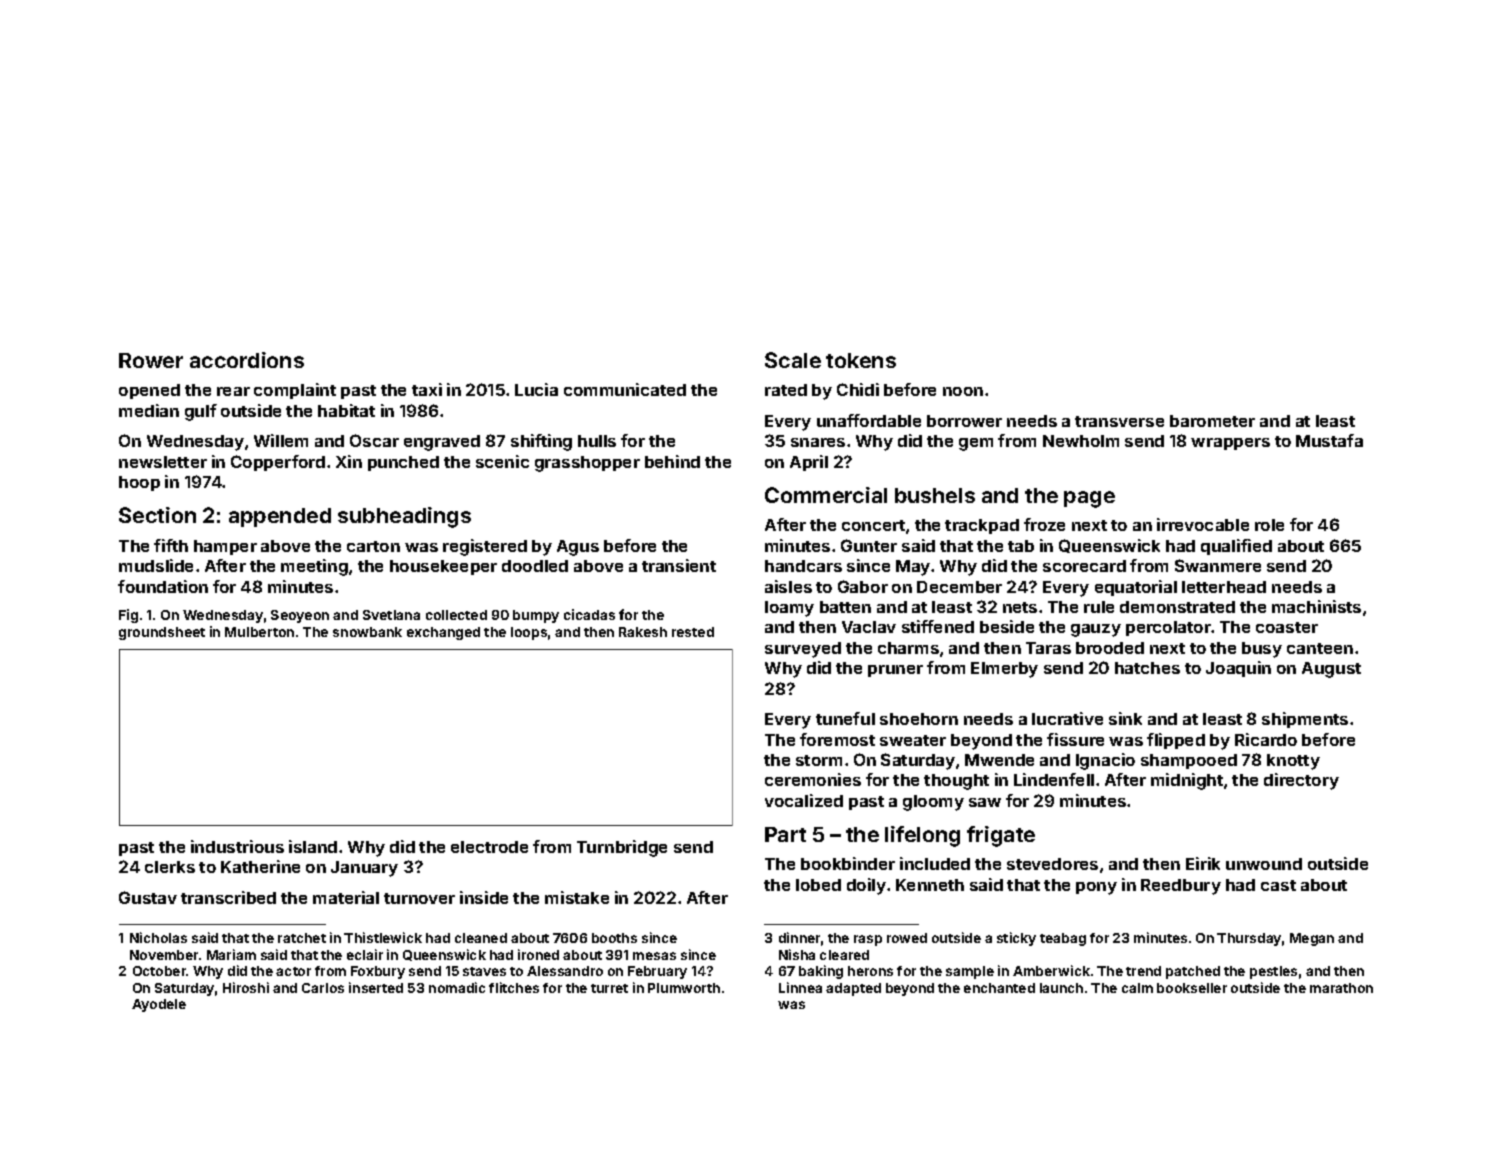  Describe the element at coordinates (163, 462) in the screenshot. I see `newsletter` at that location.
